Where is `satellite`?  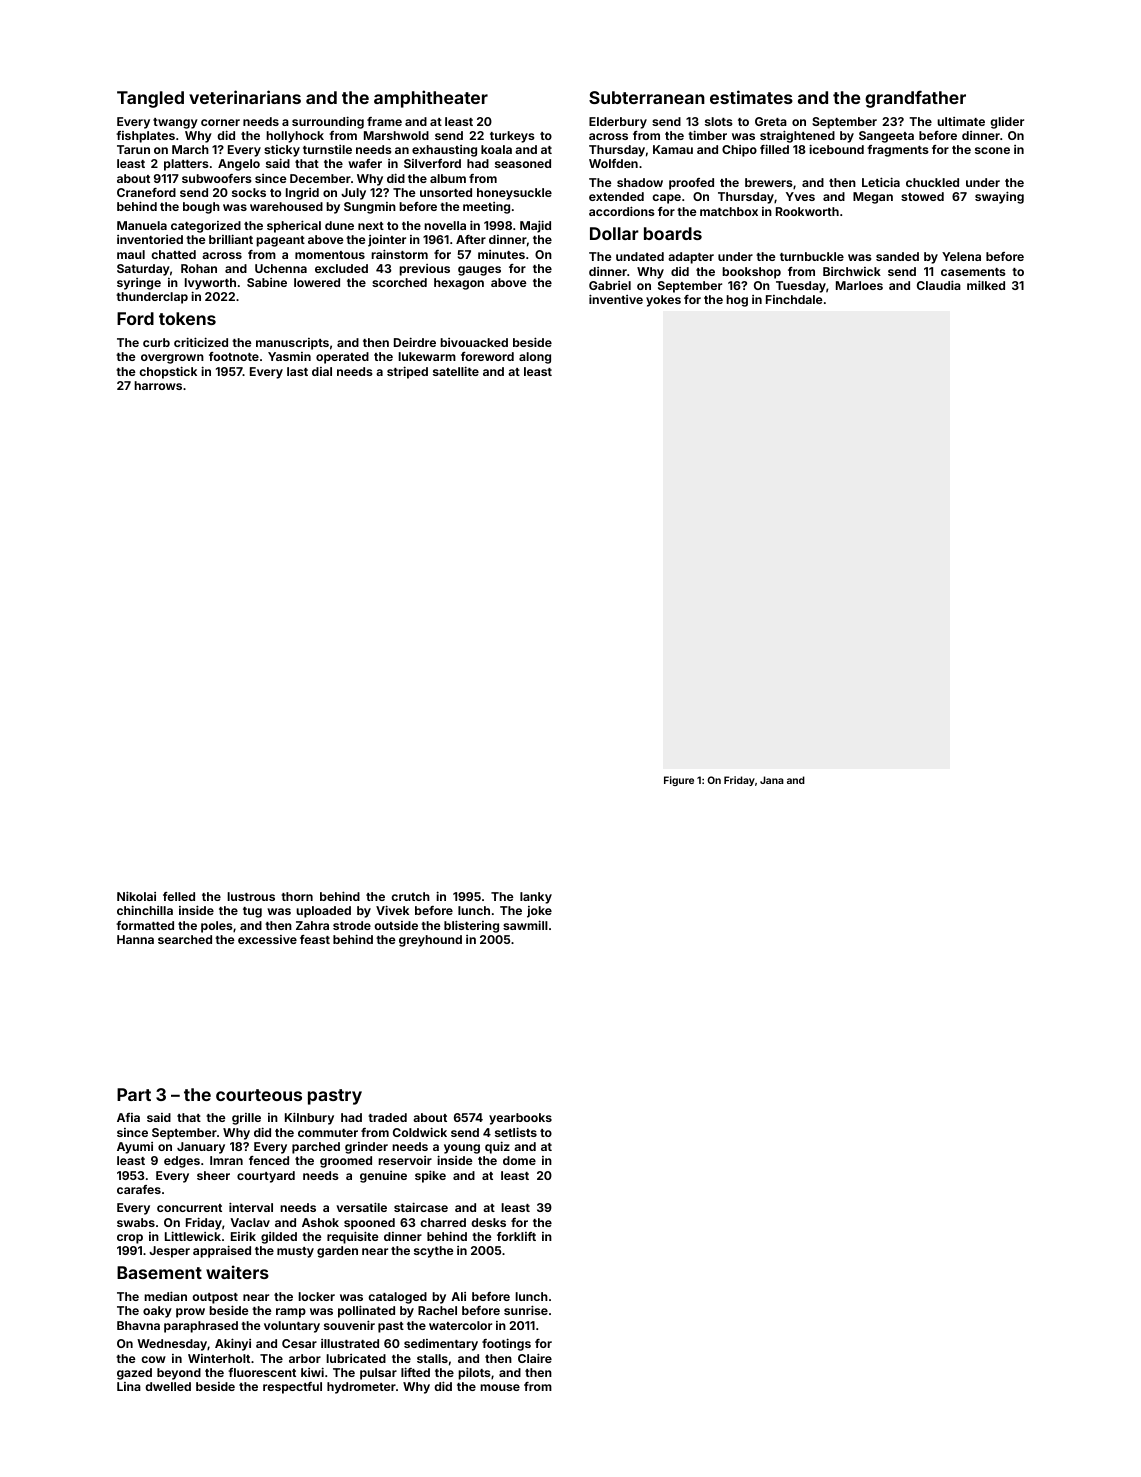
satellite is located at coordinates (456, 371).
